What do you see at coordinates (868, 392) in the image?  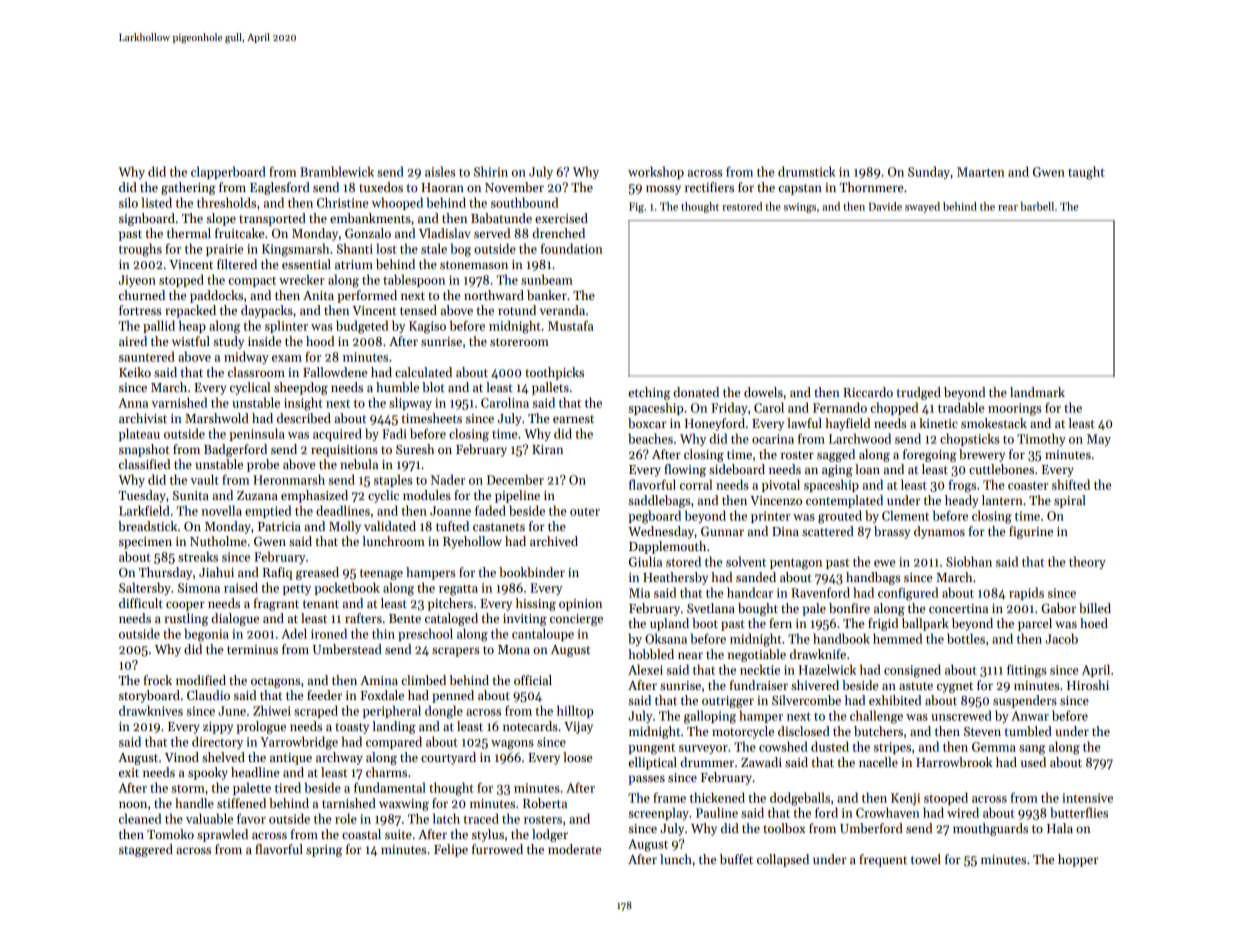 I see `Riccardo` at bounding box center [868, 392].
